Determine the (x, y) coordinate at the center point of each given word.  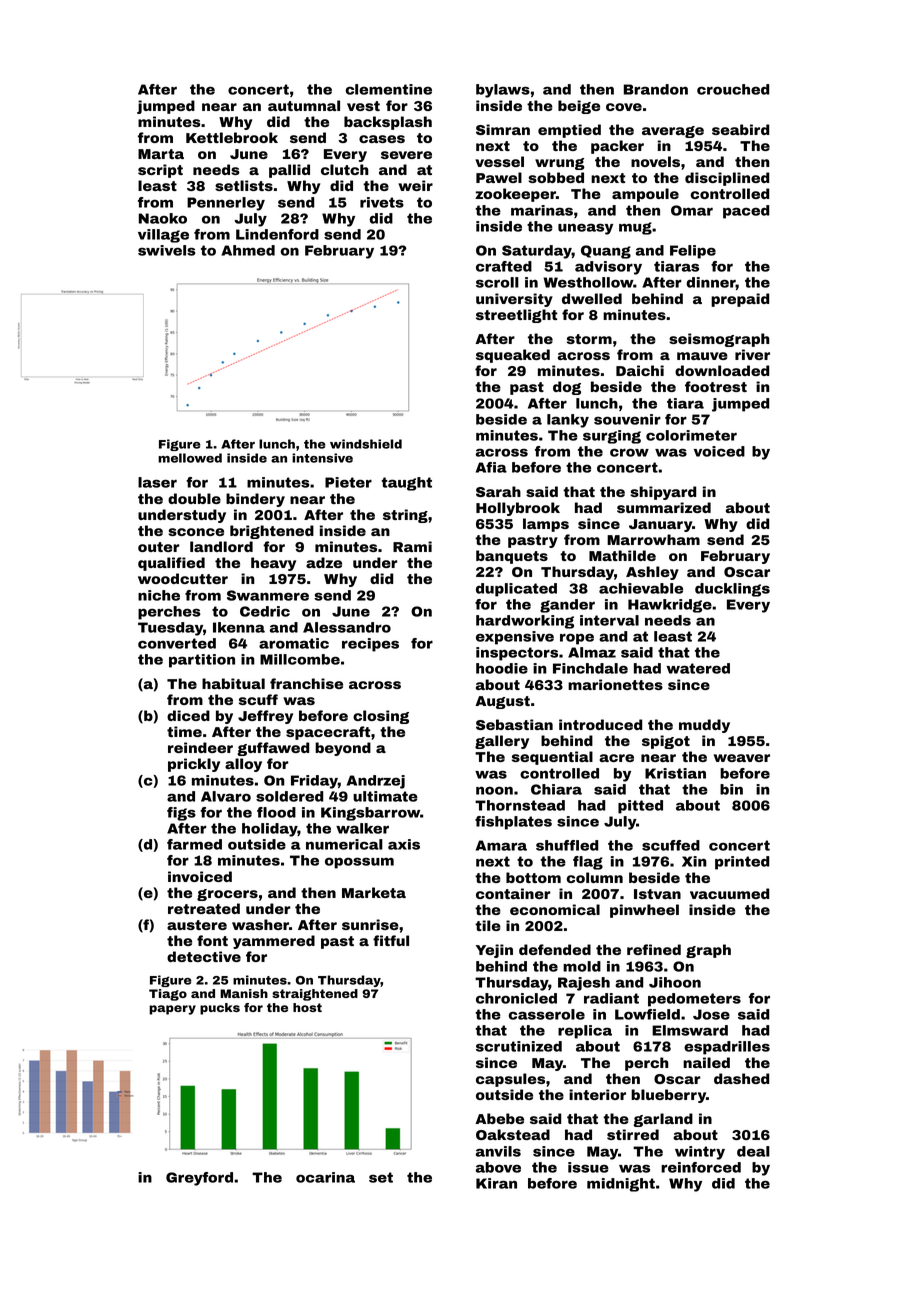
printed (742, 863)
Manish (244, 993)
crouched (733, 89)
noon (494, 790)
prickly (194, 765)
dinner (711, 282)
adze (324, 562)
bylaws (503, 91)
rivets (382, 202)
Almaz (592, 652)
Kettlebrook (232, 137)
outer (159, 547)
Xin (694, 861)
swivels (167, 250)
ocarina (325, 1177)
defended (555, 949)
